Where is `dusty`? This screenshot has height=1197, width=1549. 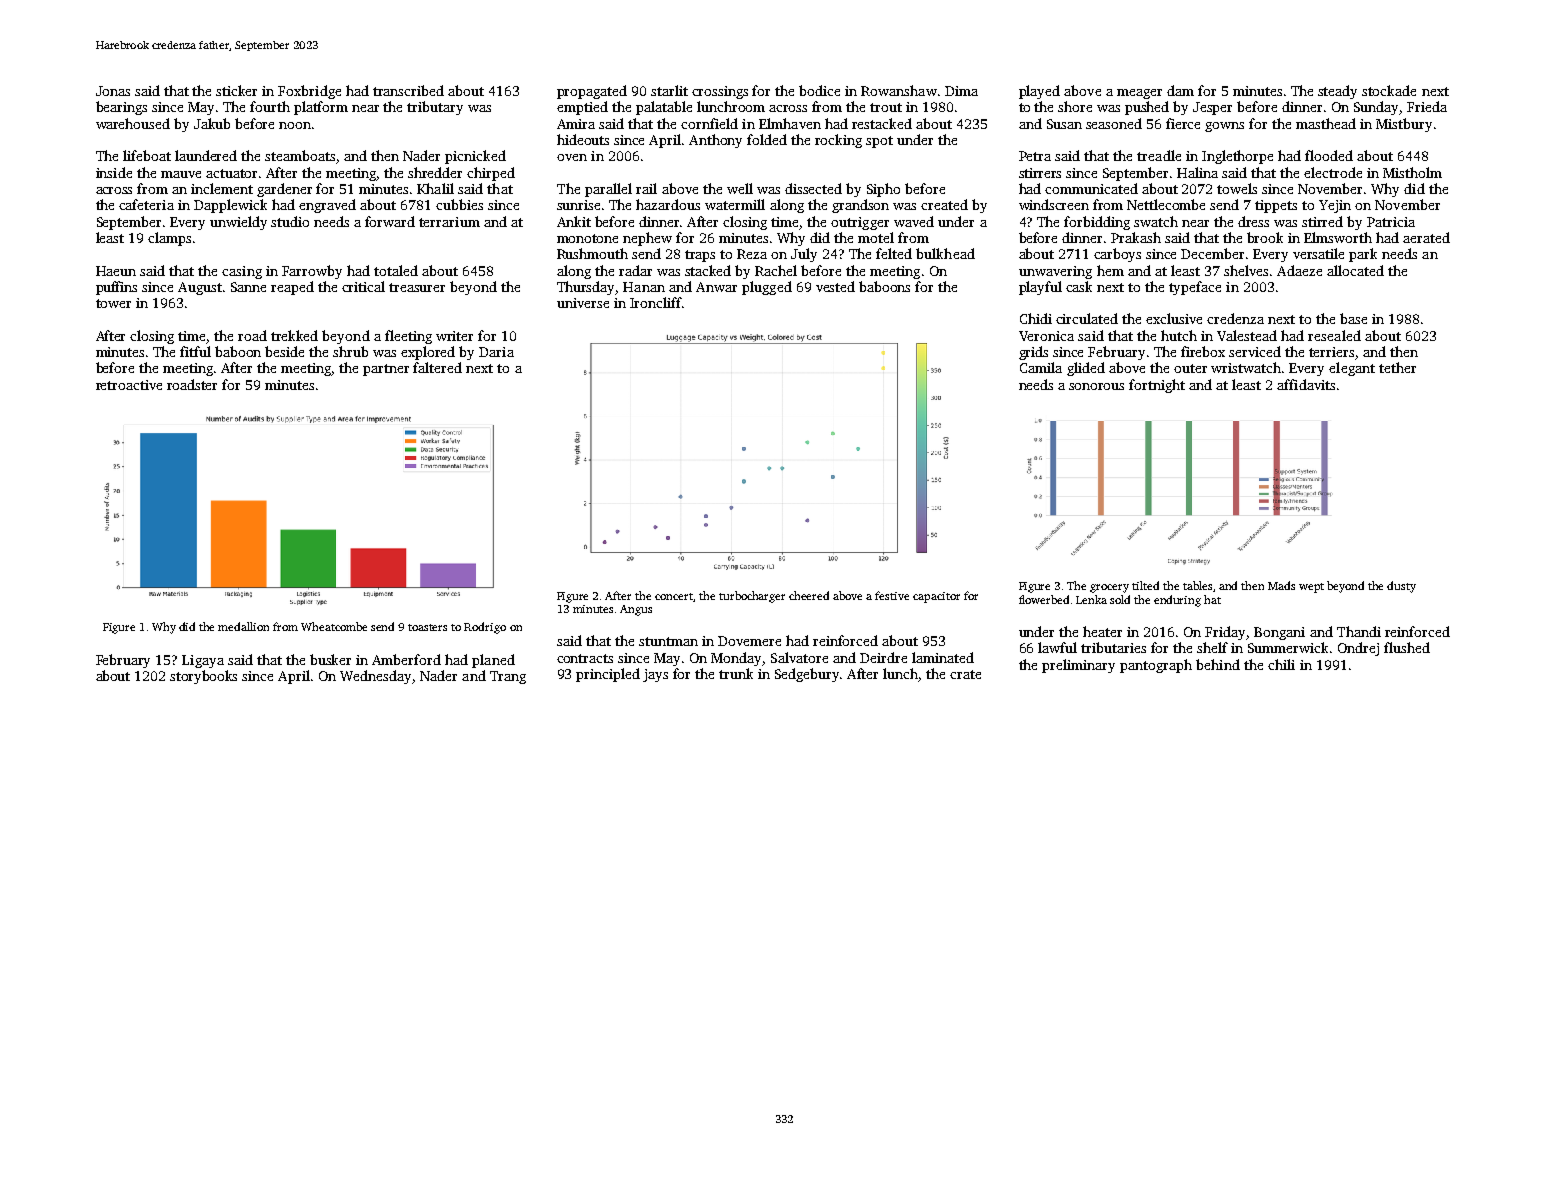 dusty is located at coordinates (1401, 587).
